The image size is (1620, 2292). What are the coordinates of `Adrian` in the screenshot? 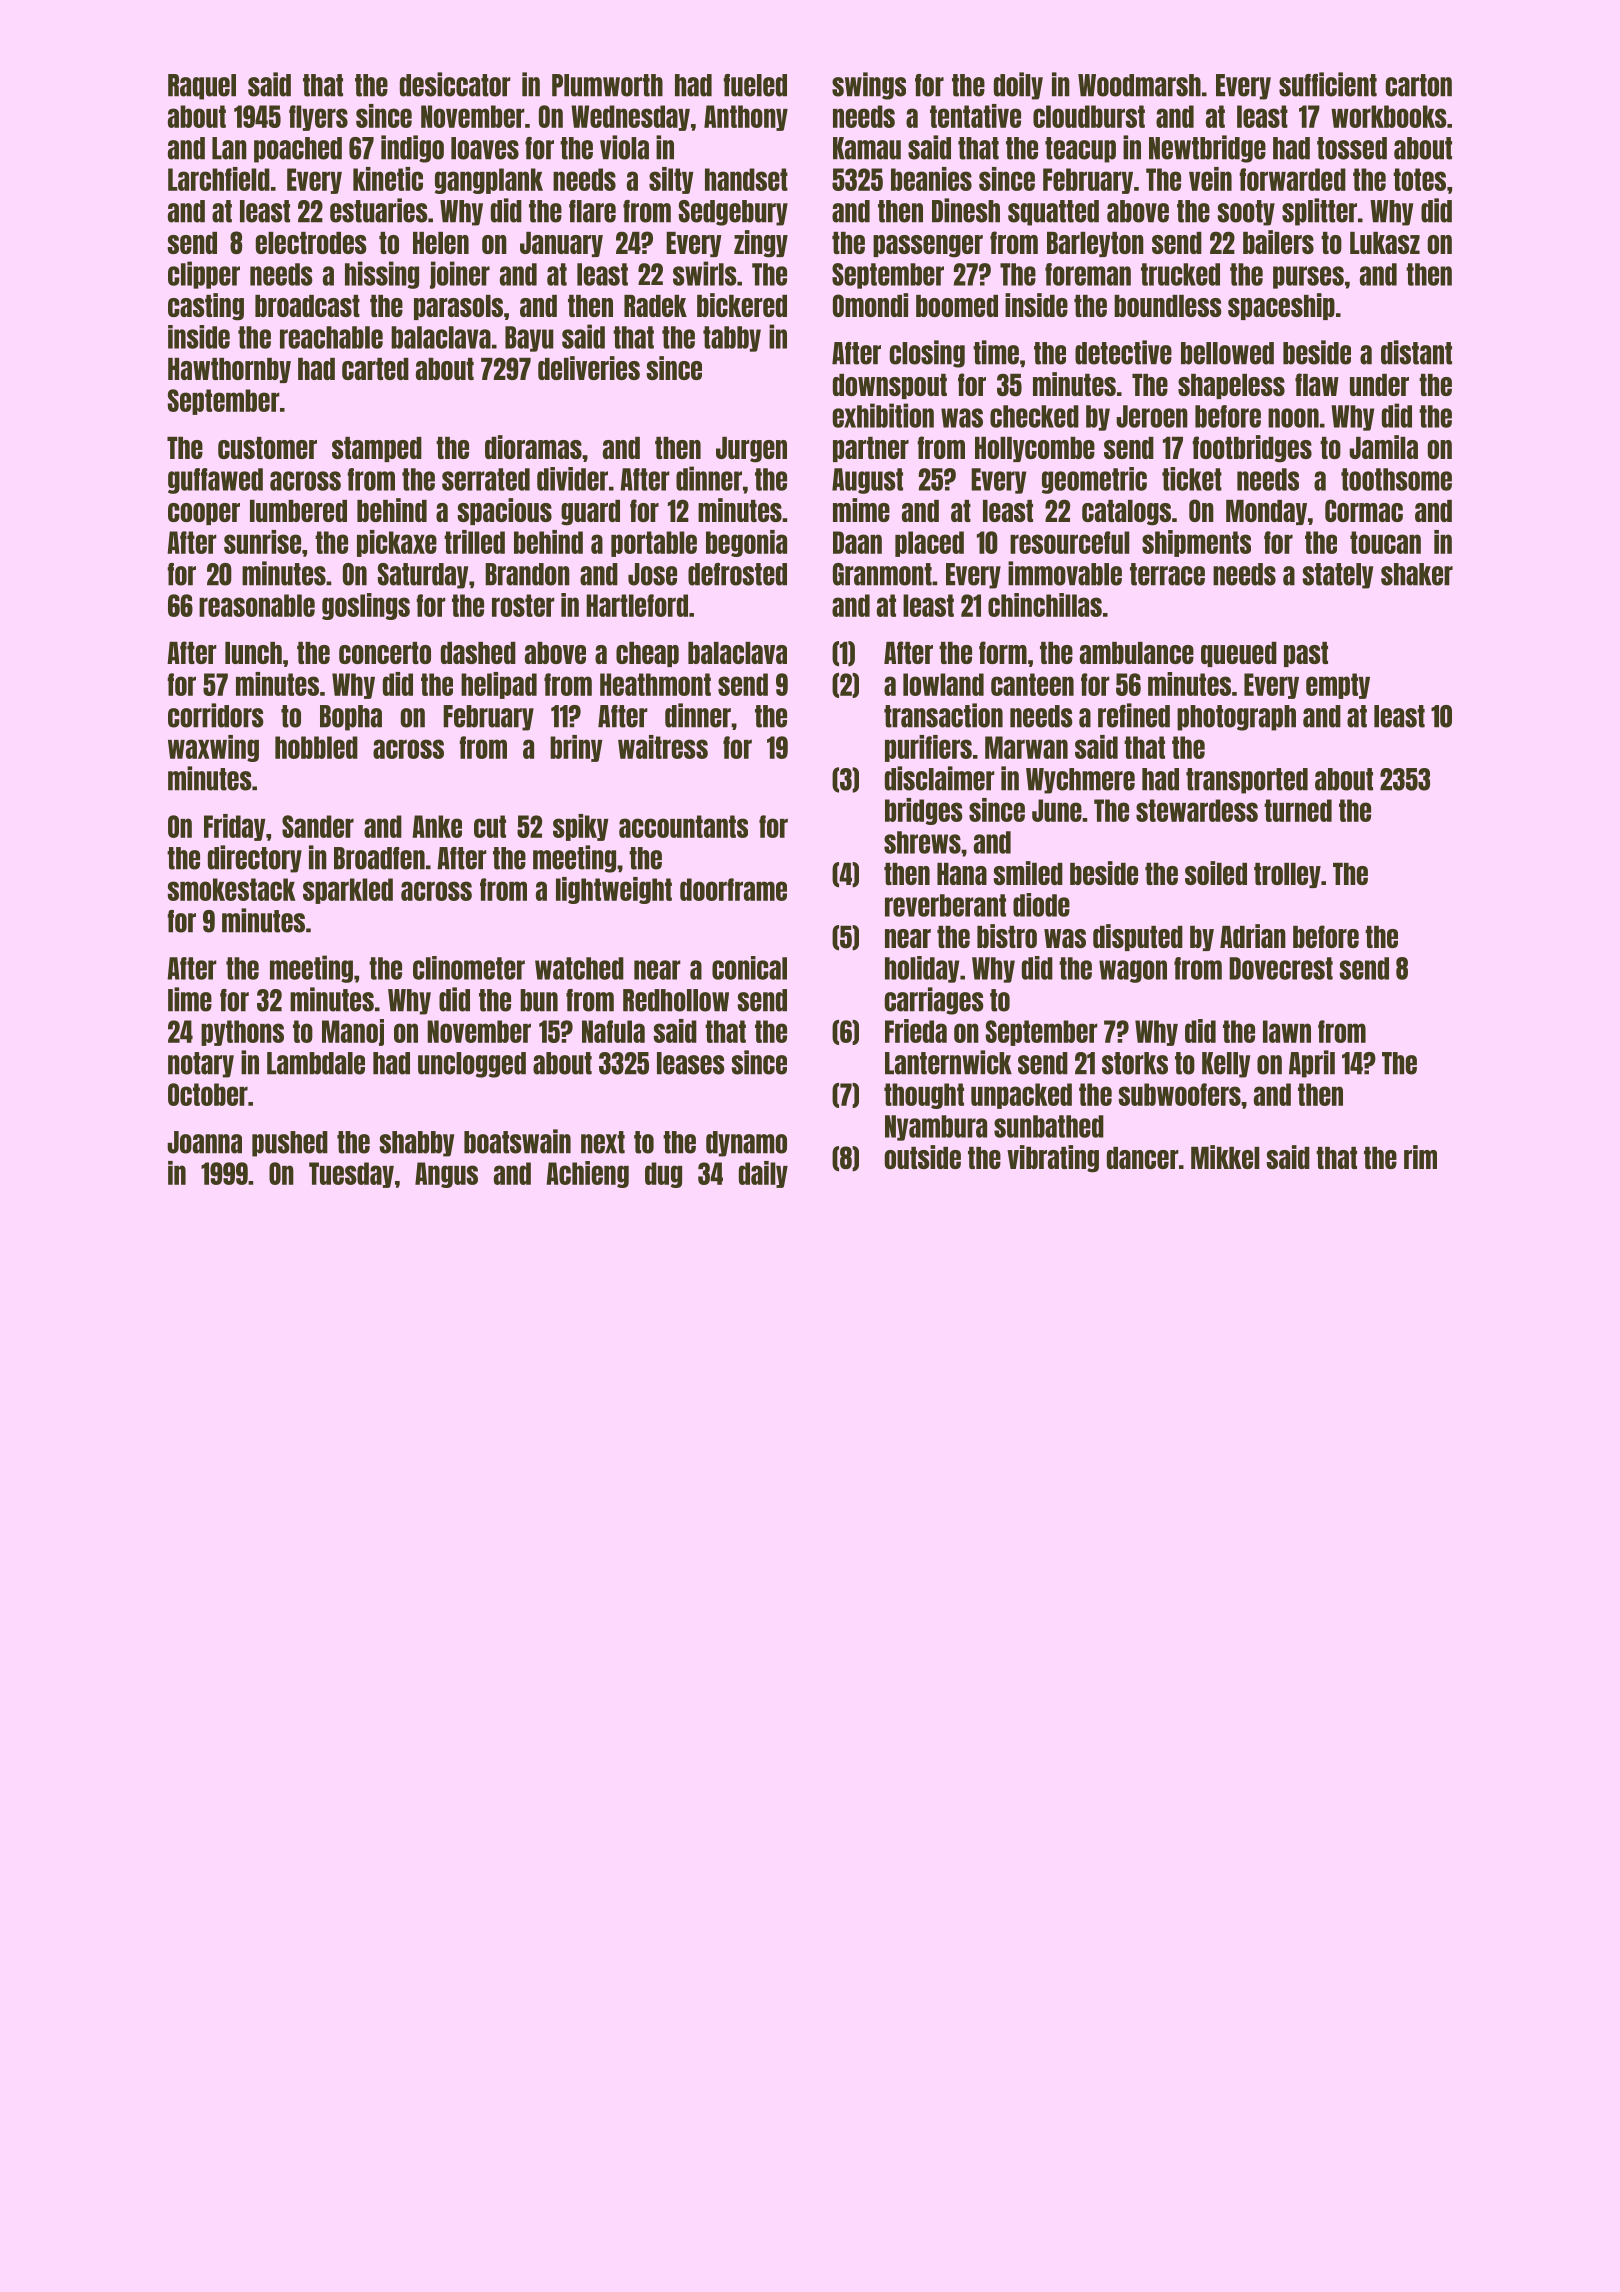 It's located at (1253, 936).
